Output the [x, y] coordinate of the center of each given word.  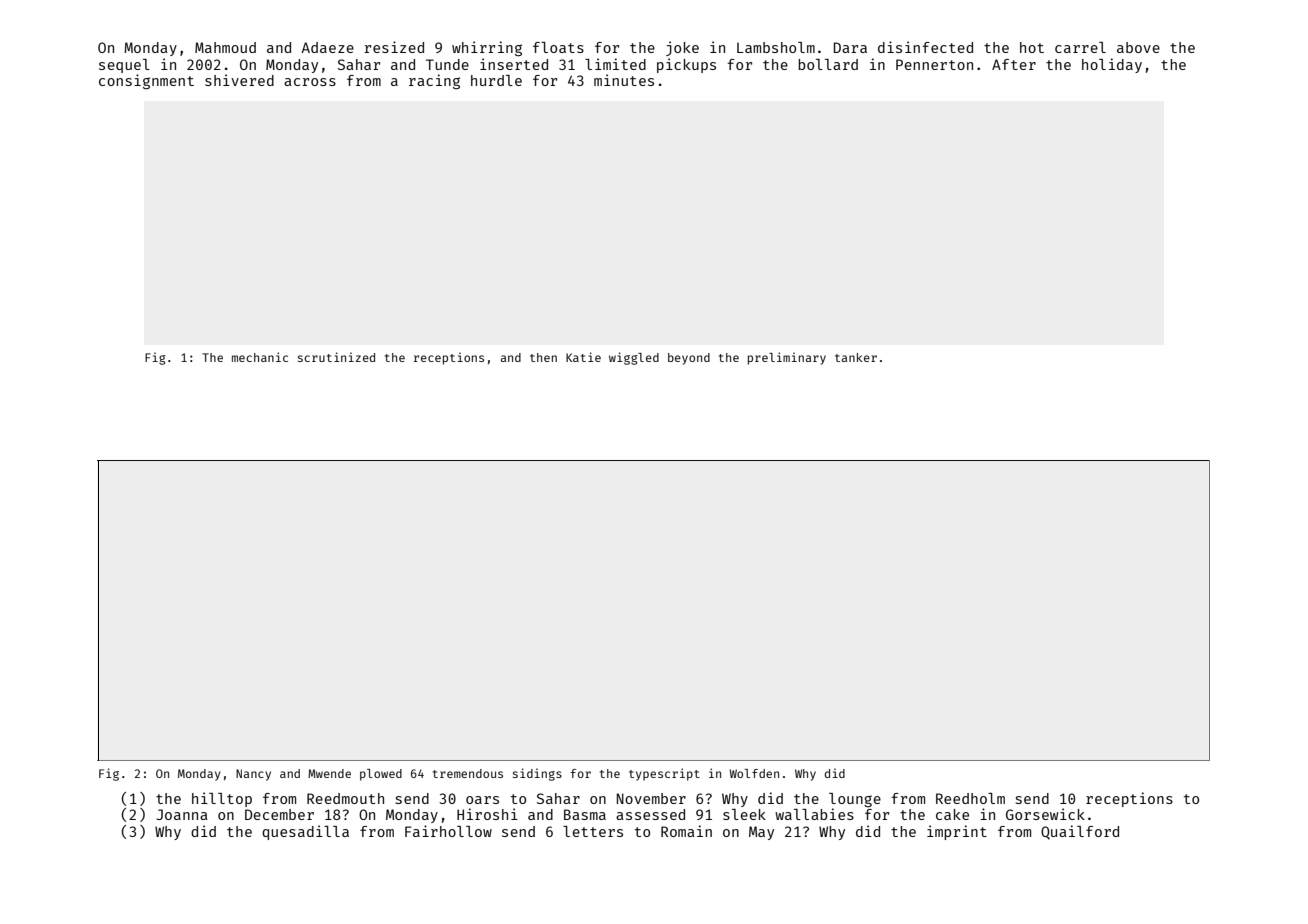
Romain [686, 831]
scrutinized [336, 357]
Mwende [329, 773]
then [543, 357]
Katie [583, 357]
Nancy [253, 775]
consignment [146, 81]
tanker [856, 357]
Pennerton [934, 64]
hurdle [496, 80]
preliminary [787, 358]
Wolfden [754, 773]
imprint [957, 832]
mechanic [260, 357]
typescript [664, 774]
